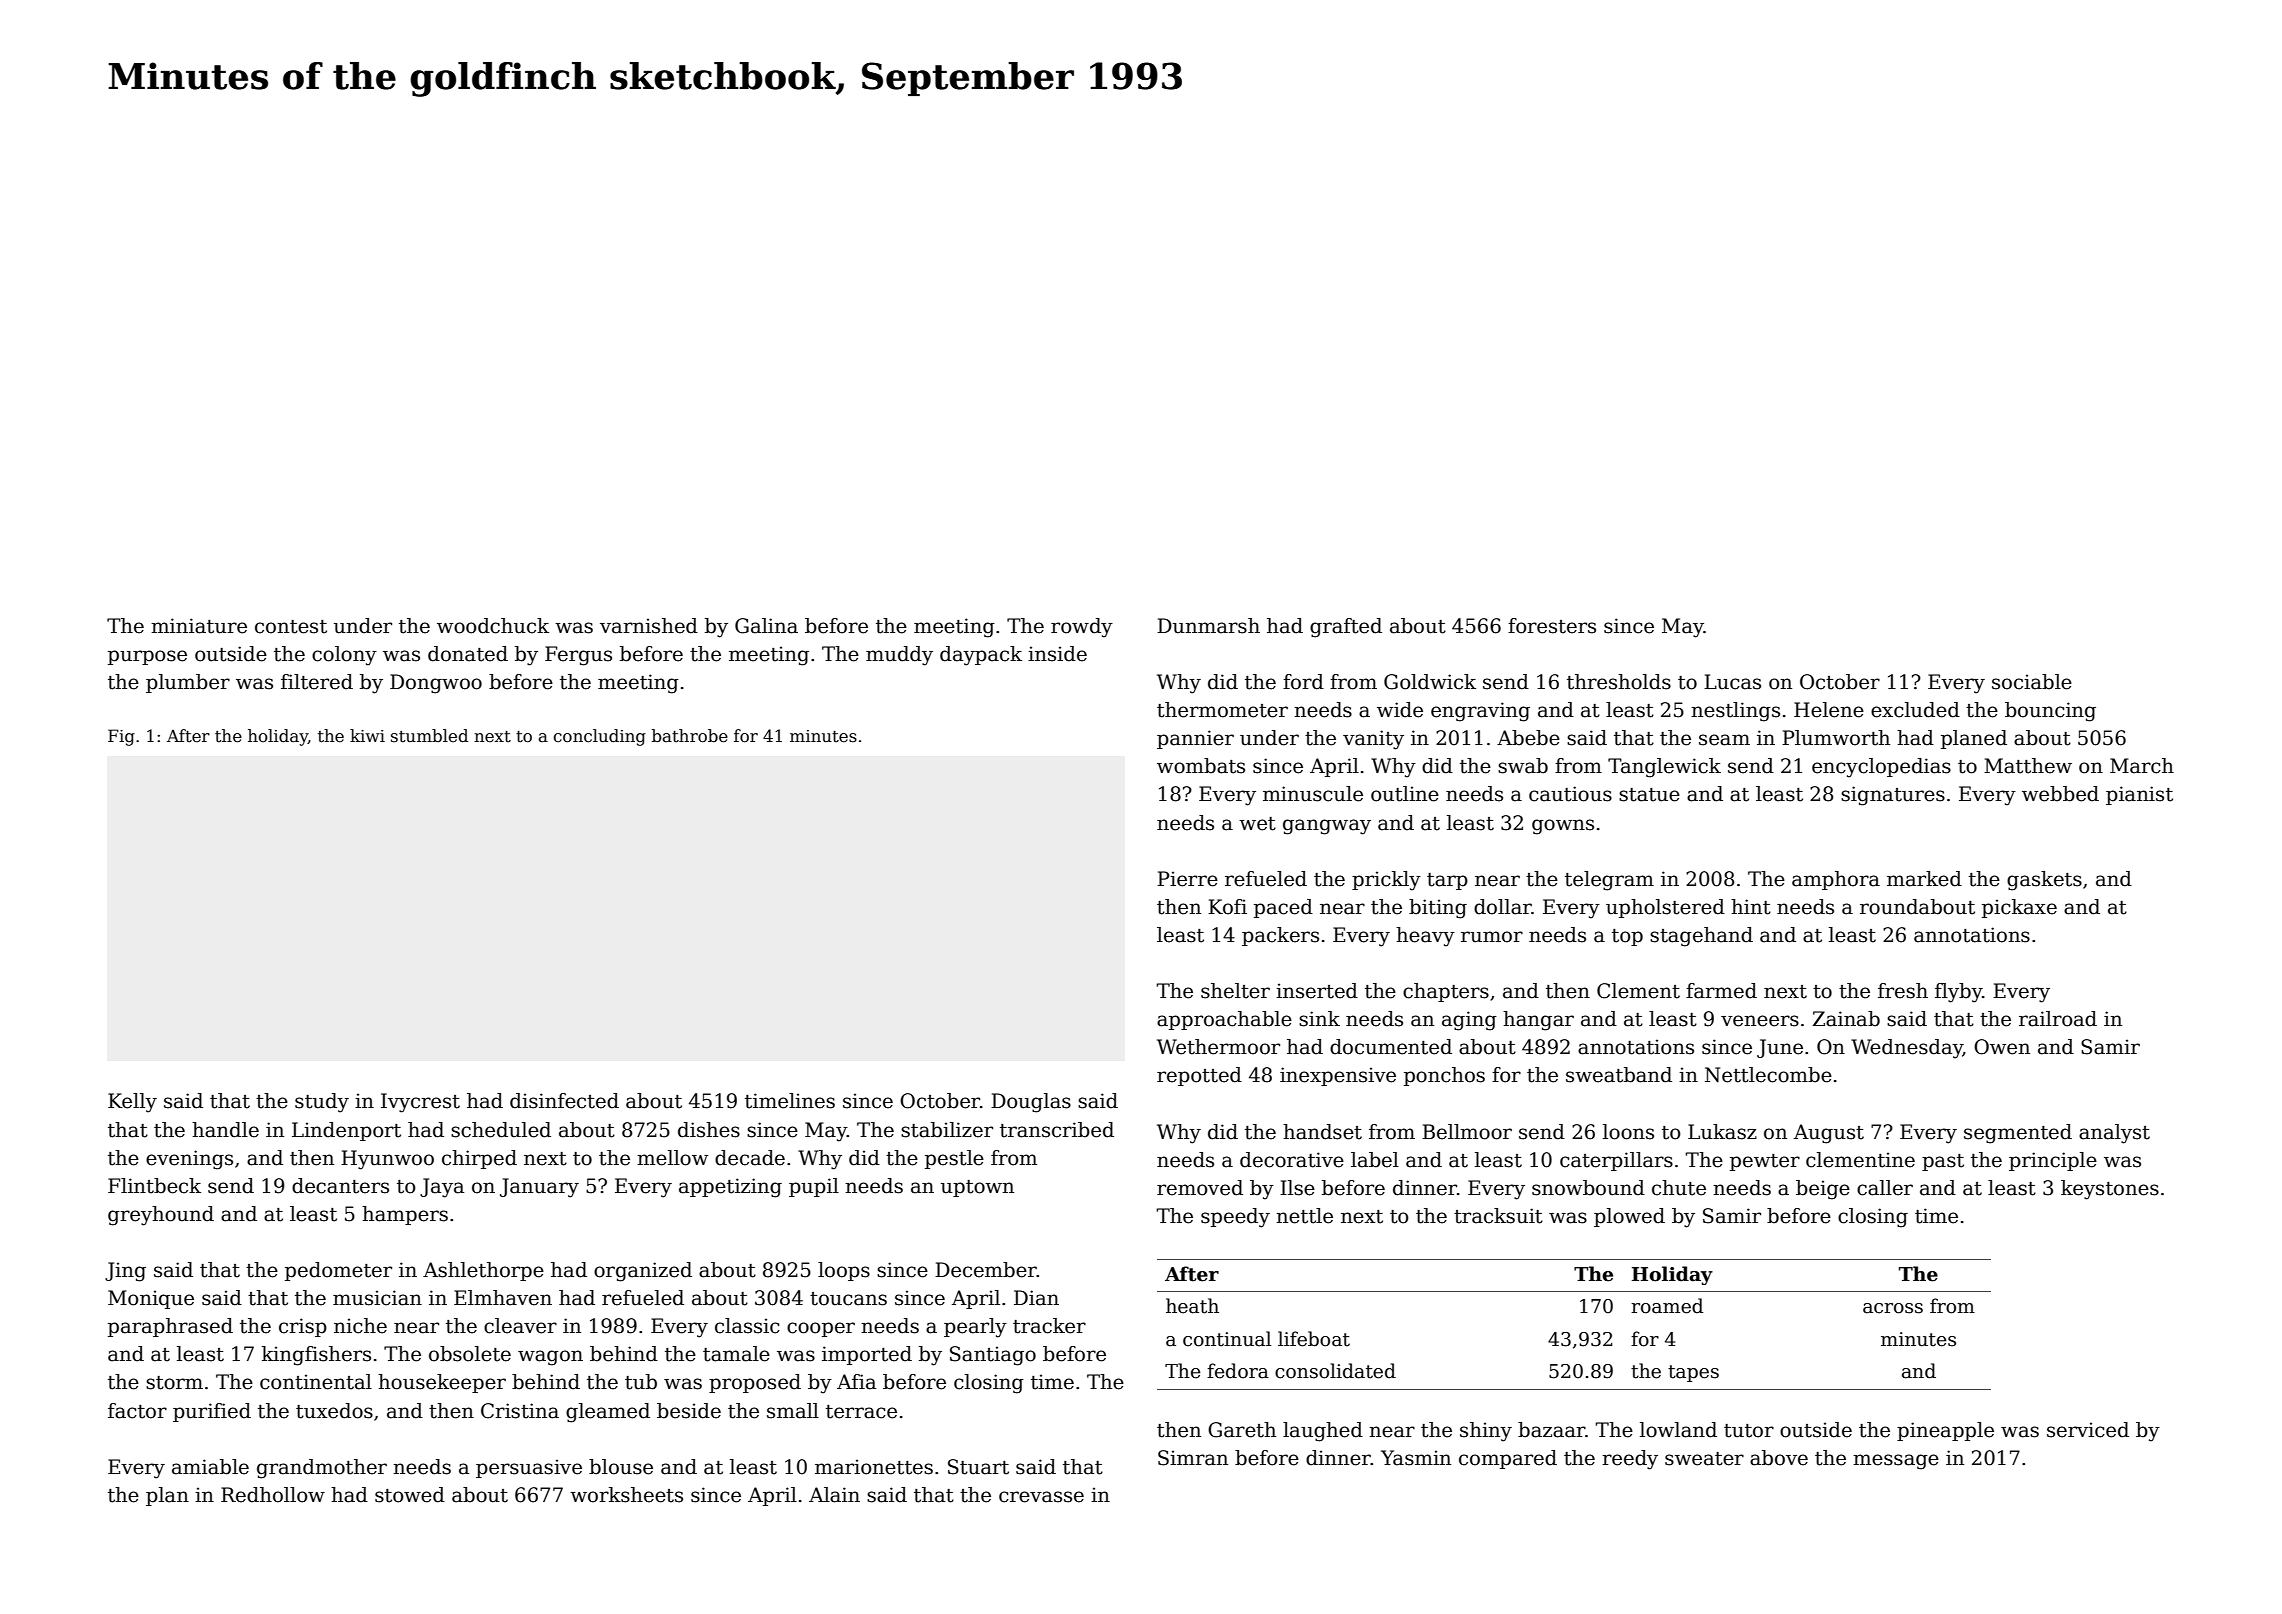 Image resolution: width=2282 pixels, height=1614 pixels. Describe the element at coordinates (2032, 682) in the page. I see `sociable` at that location.
